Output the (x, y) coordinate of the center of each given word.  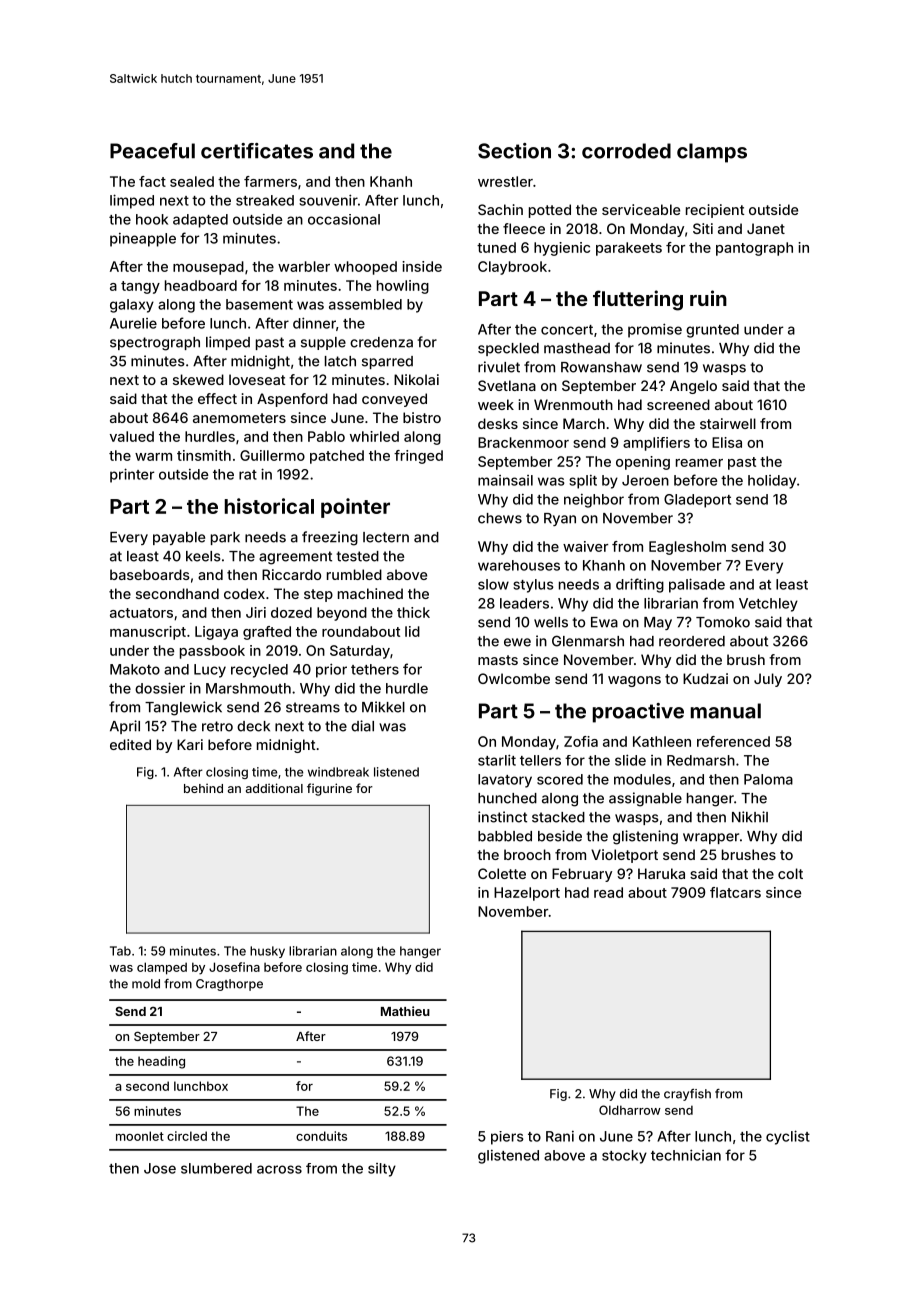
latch (340, 361)
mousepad (208, 268)
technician (686, 1155)
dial (362, 726)
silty (382, 1170)
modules (642, 779)
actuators (141, 613)
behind (203, 788)
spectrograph (155, 344)
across (279, 1169)
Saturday (360, 652)
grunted (712, 331)
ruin (708, 298)
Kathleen (662, 741)
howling (403, 287)
